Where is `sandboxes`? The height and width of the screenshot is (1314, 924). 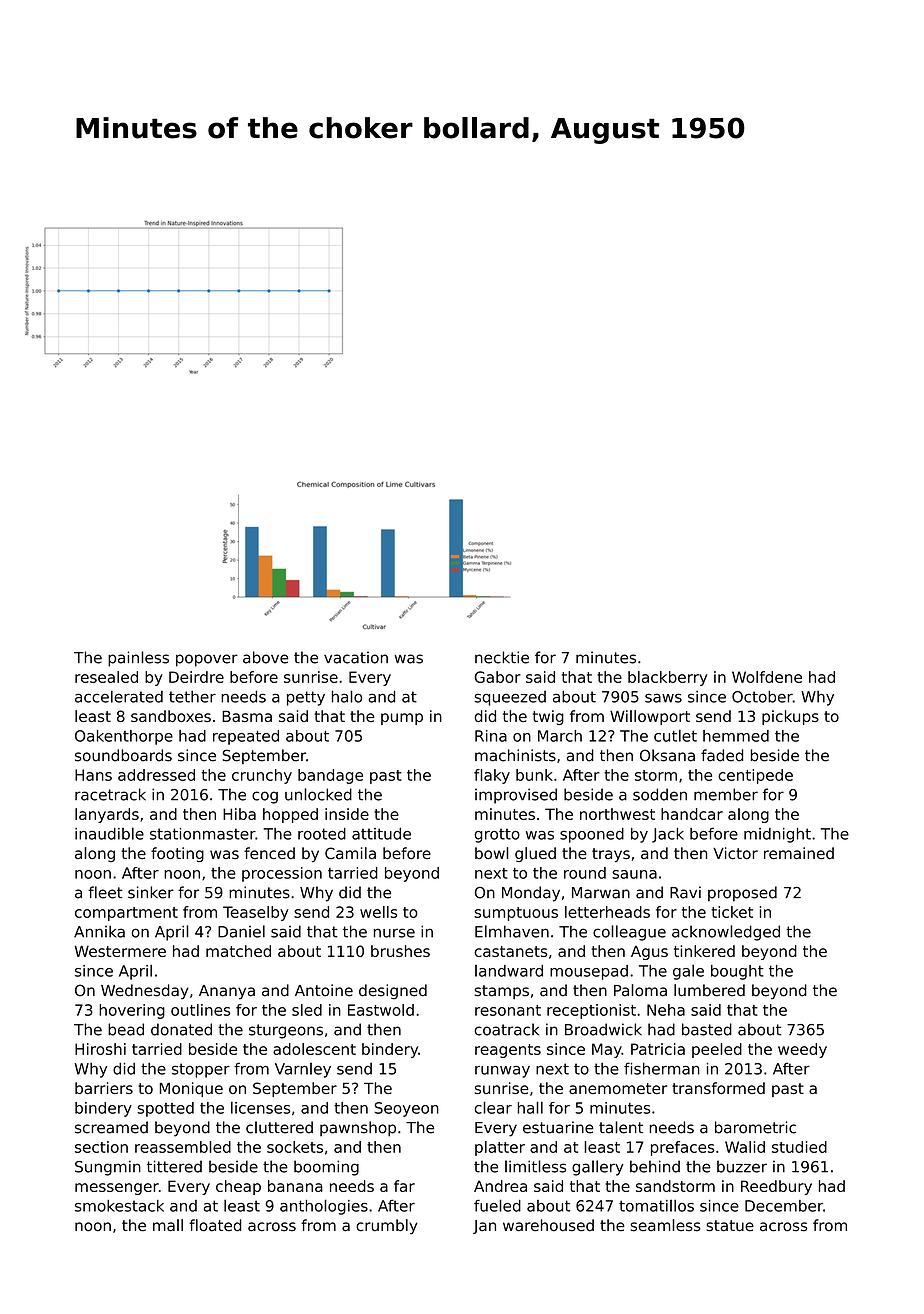
sandboxes is located at coordinates (171, 716).
